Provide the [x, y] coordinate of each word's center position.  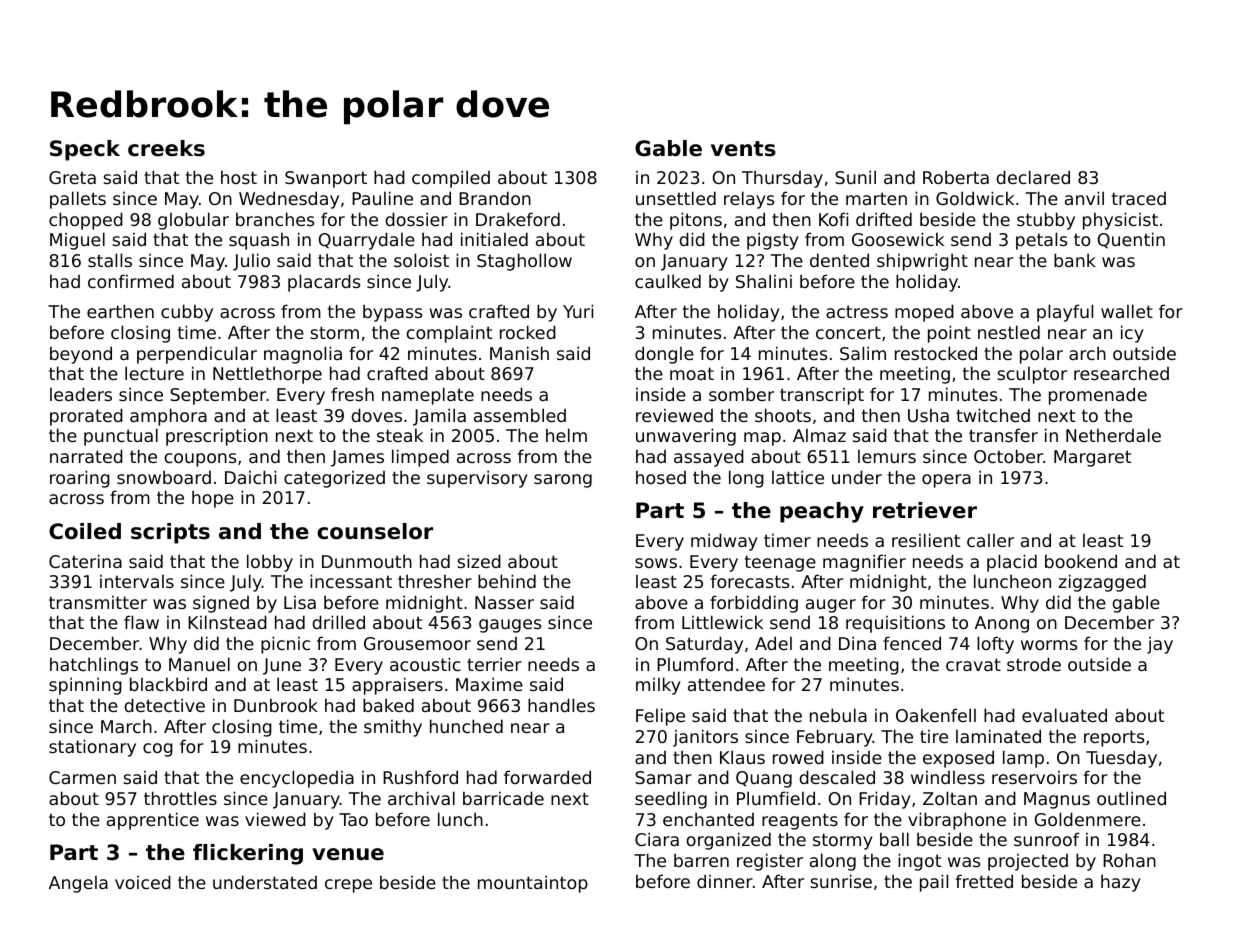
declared [1033, 177]
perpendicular [197, 355]
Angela [78, 884]
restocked [936, 353]
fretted [984, 881]
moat [692, 373]
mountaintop [533, 884]
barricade [503, 798]
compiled [451, 179]
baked [388, 705]
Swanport [326, 179]
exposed [958, 759]
